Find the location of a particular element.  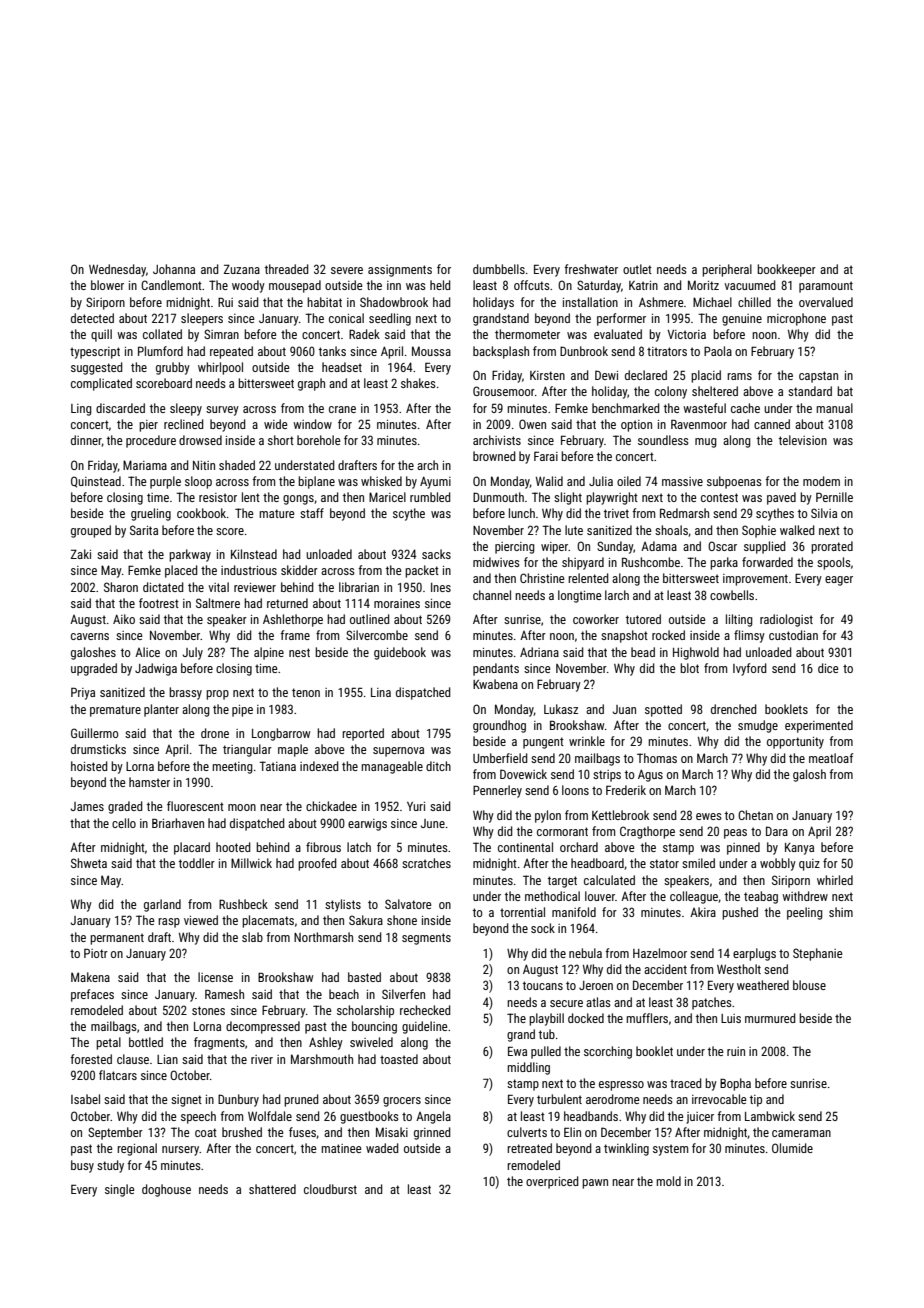

bookkeeper is located at coordinates (786, 270).
